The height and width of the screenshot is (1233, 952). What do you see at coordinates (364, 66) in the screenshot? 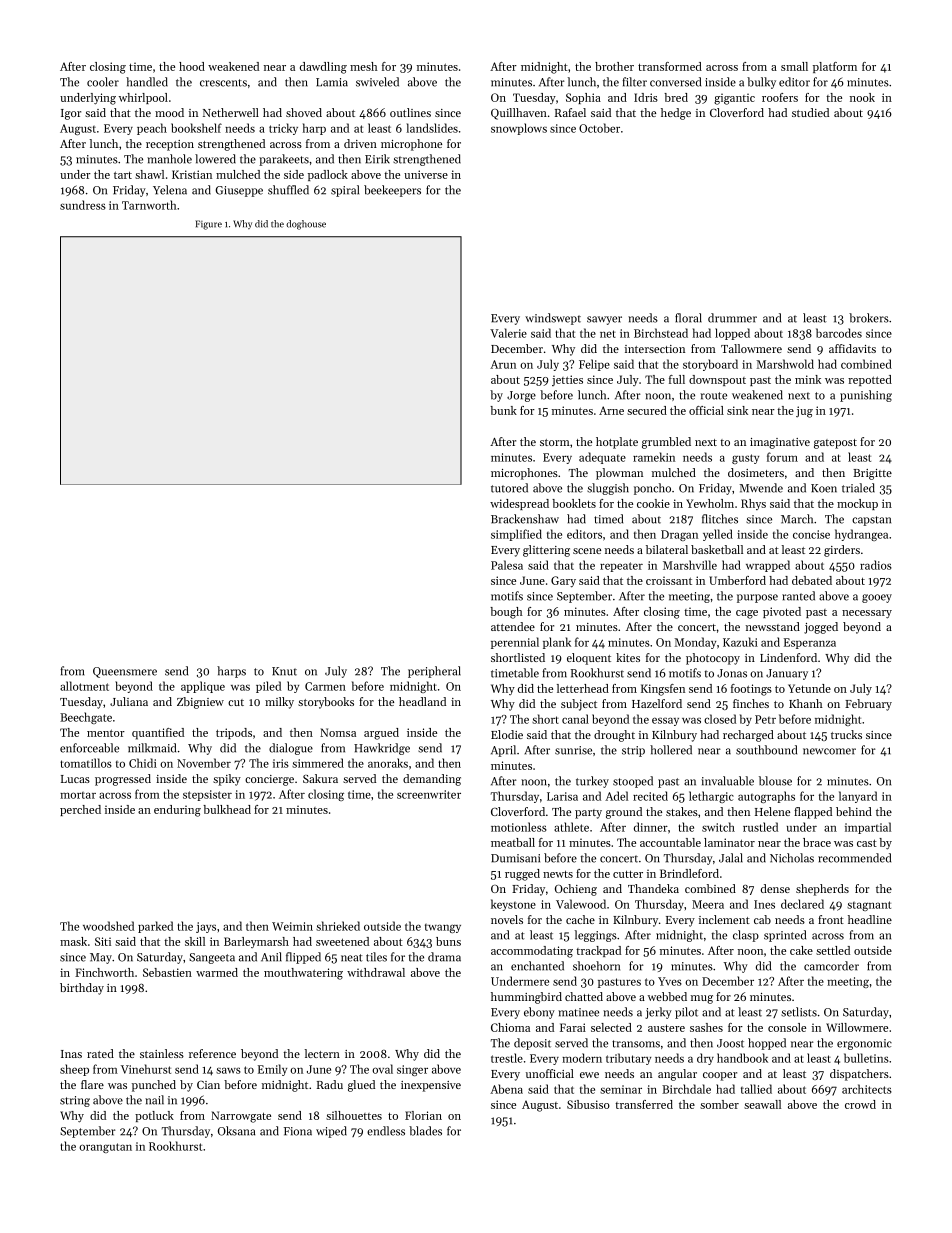
I see `mesh` at bounding box center [364, 66].
